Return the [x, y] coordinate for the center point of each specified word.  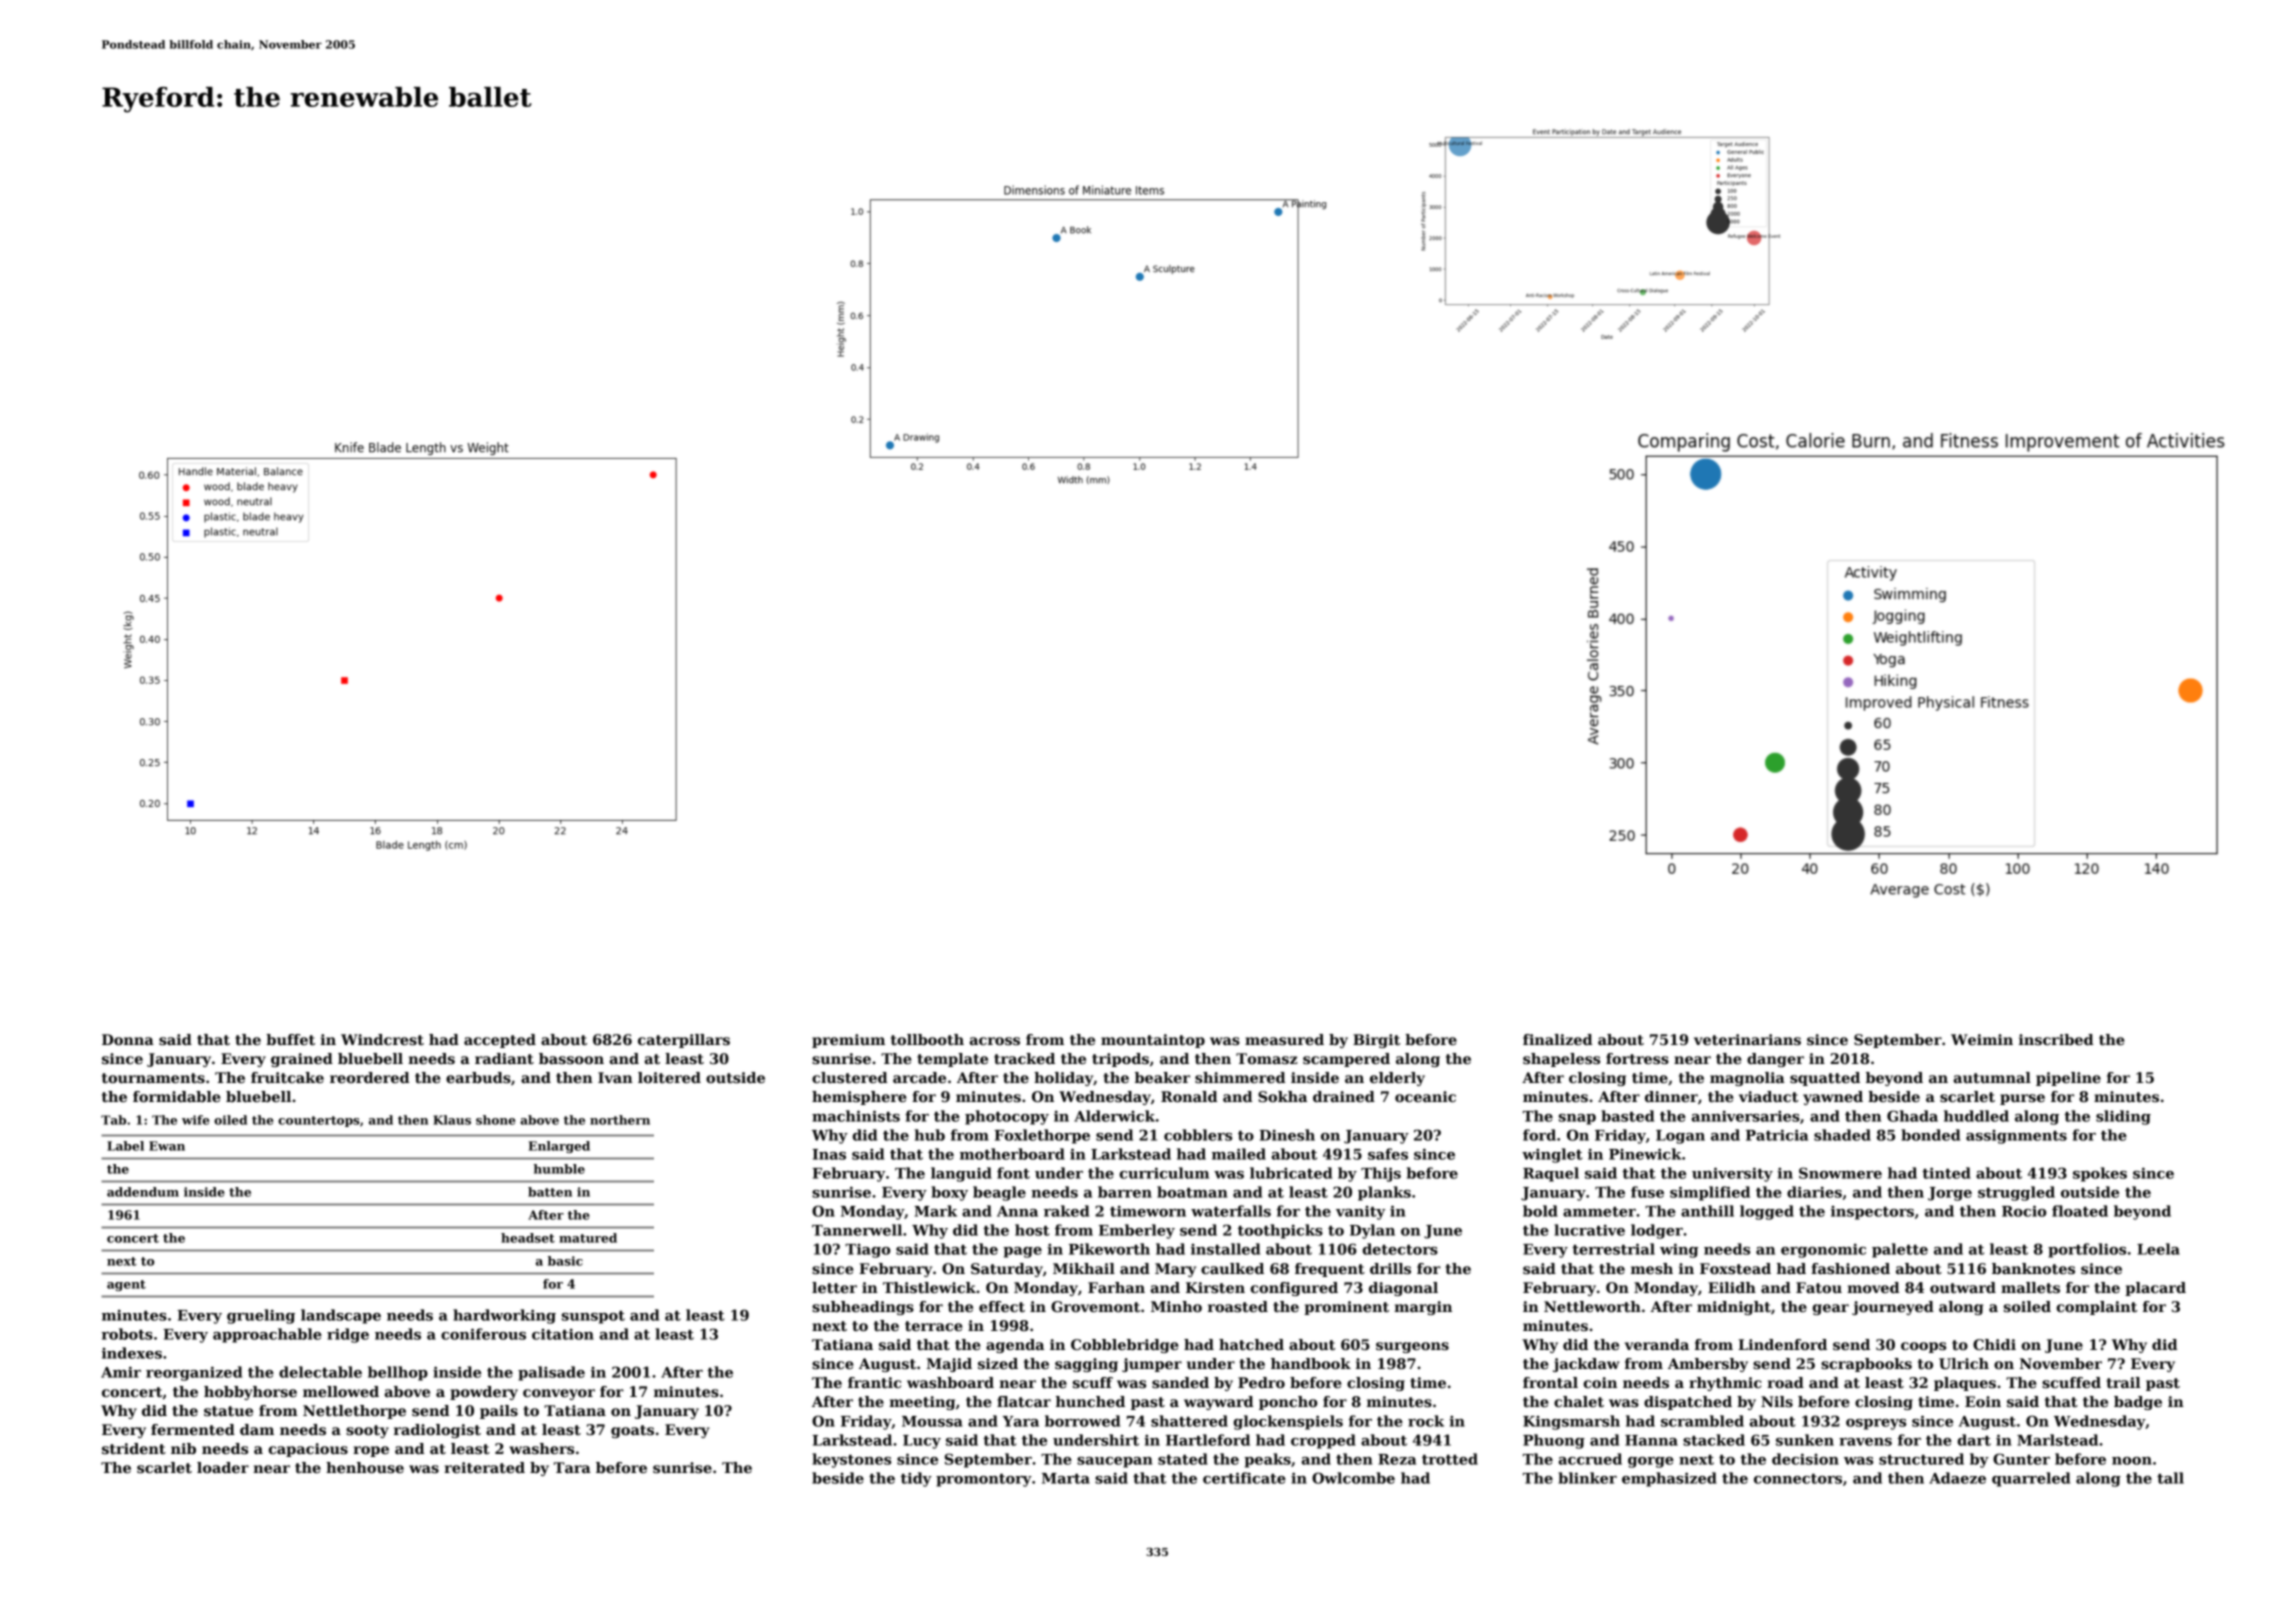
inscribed [2056, 1039]
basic [565, 1261]
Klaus [452, 1120]
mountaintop [1153, 1041]
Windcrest [382, 1039]
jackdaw [1586, 1365]
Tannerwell [857, 1230]
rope [371, 1451]
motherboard [1012, 1154]
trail [2124, 1382]
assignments [2016, 1137]
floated [2080, 1211]
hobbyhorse [250, 1393]
